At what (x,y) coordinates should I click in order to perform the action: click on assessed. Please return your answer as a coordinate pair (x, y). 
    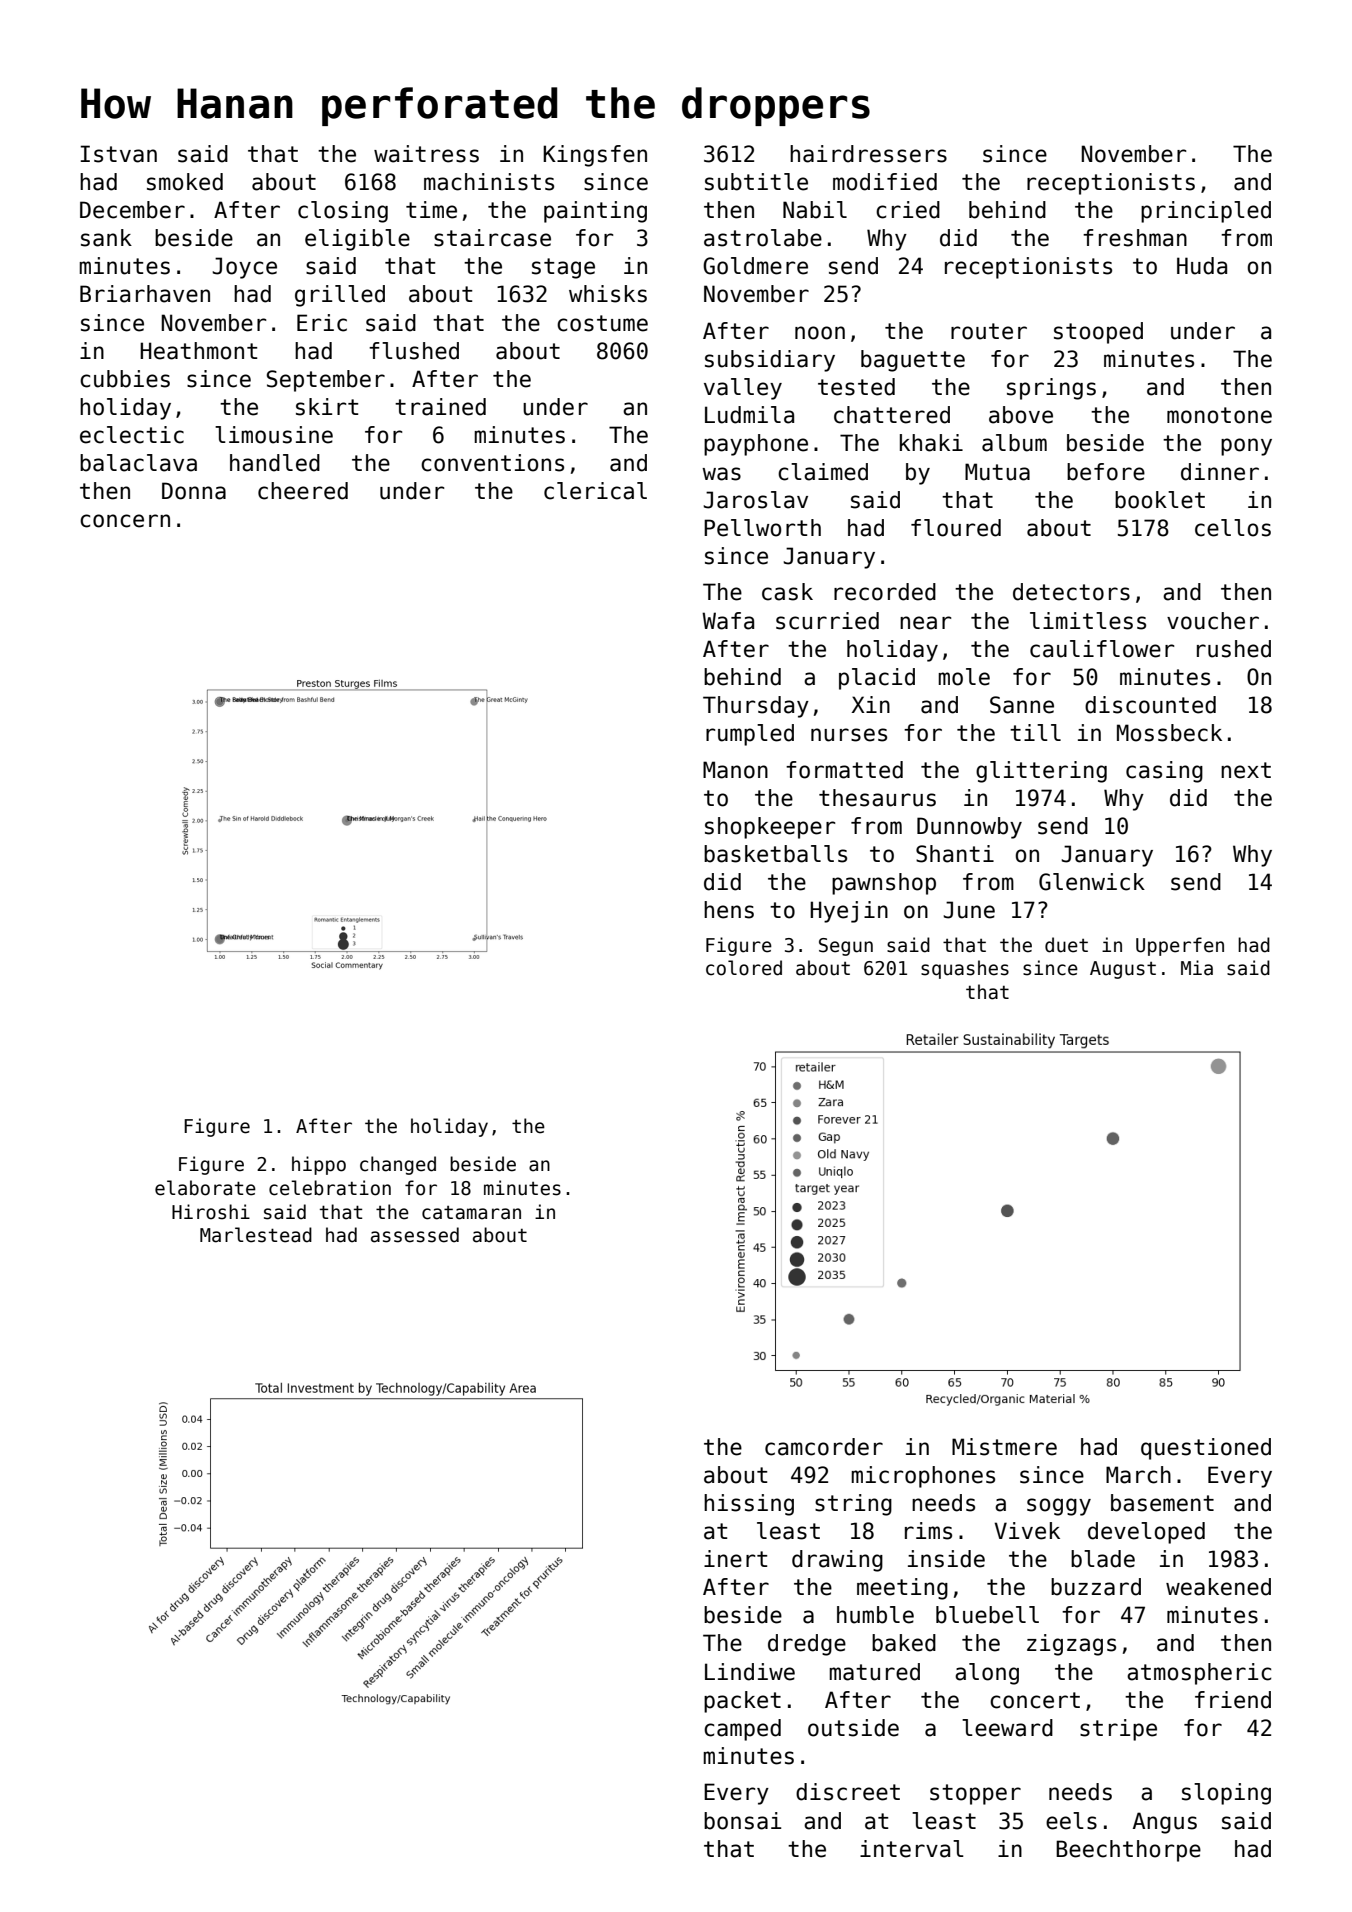
    Looking at the image, I should click on (415, 1235).
